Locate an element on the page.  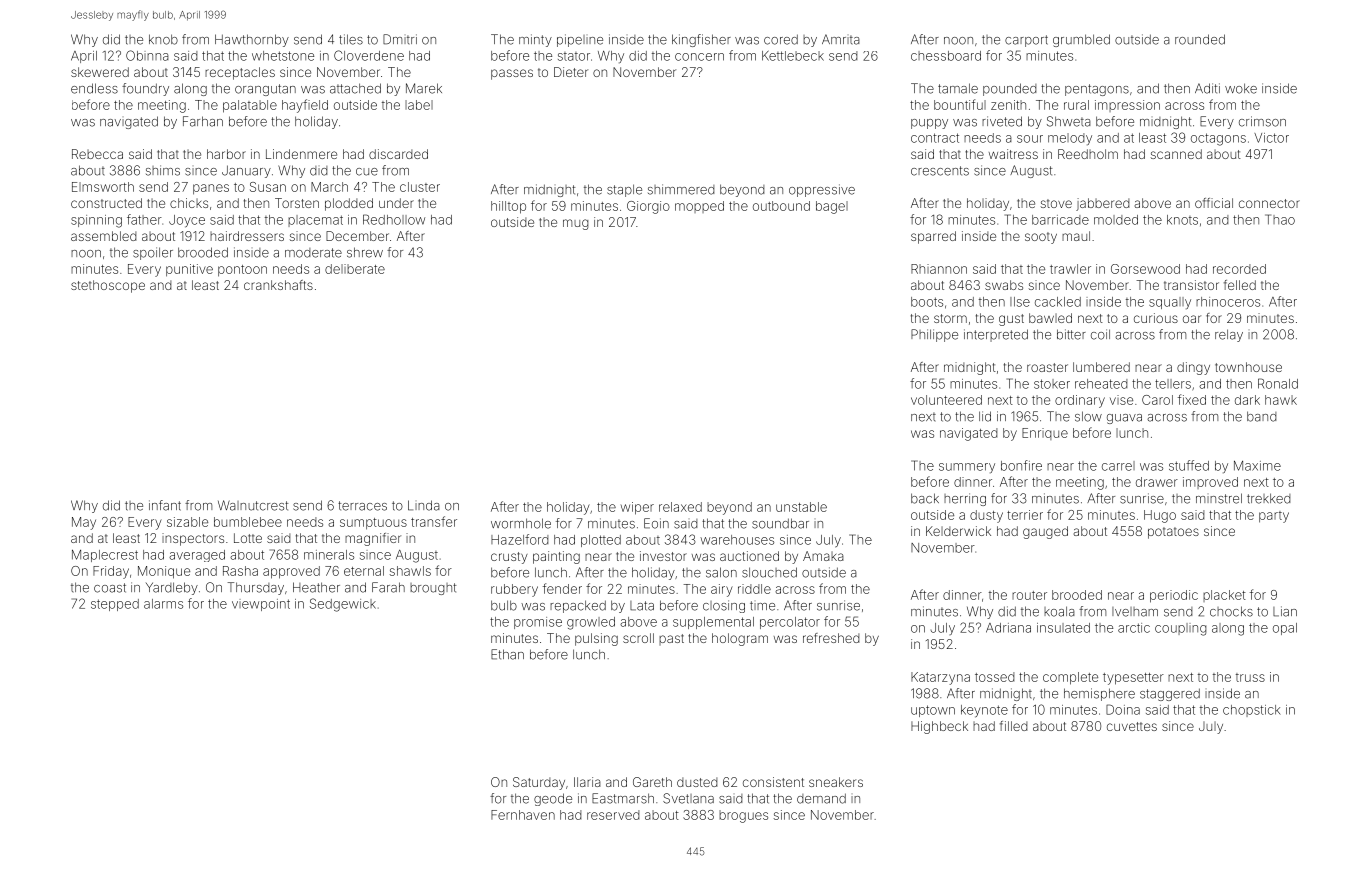
relay is located at coordinates (1229, 335).
